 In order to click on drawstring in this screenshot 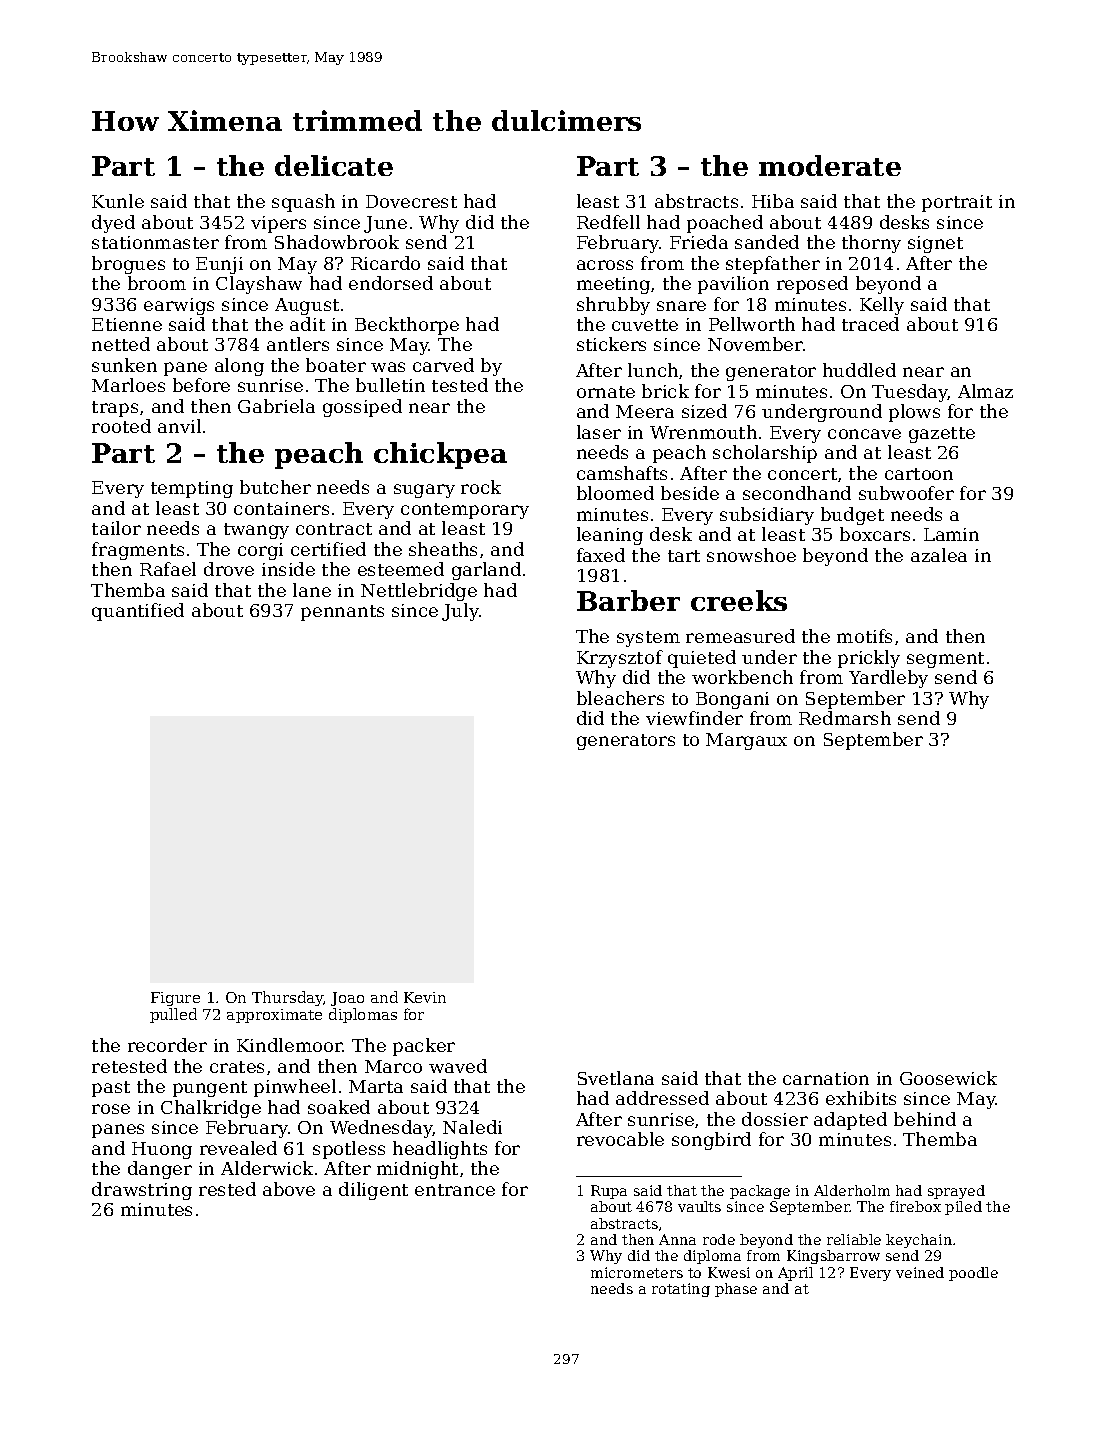, I will do `click(142, 1191)`.
